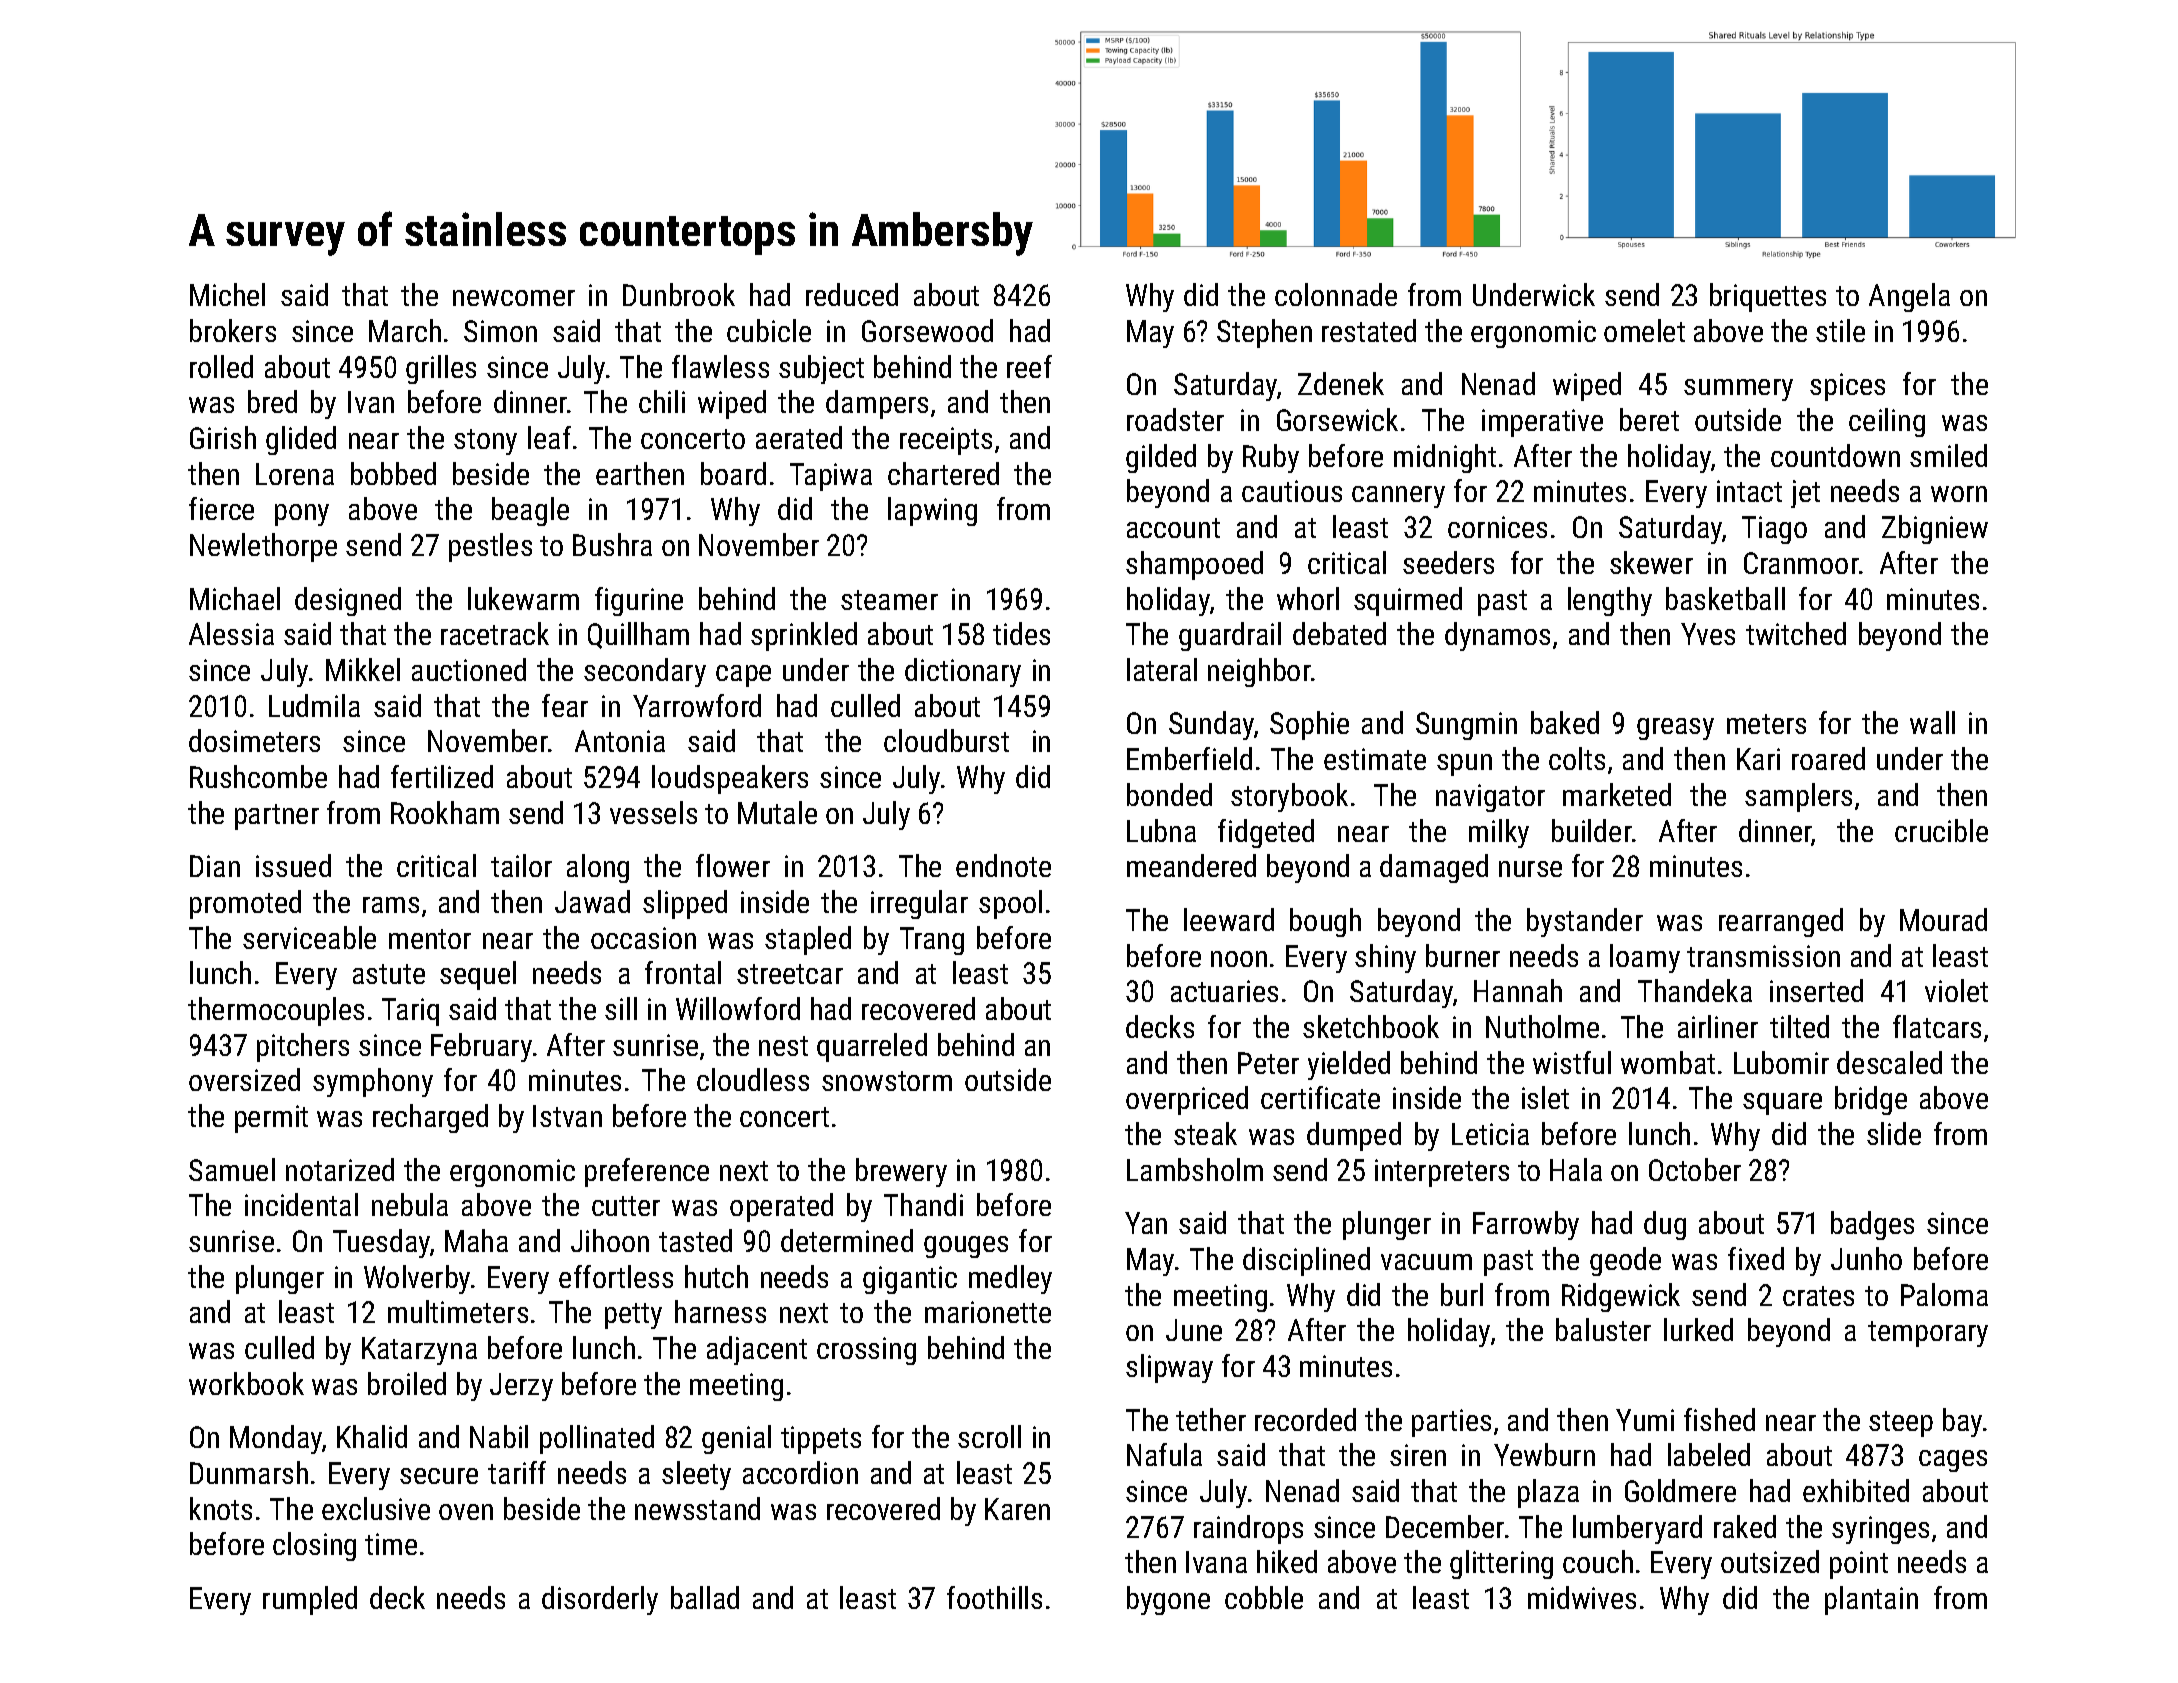 The height and width of the screenshot is (1683, 2178). What do you see at coordinates (223, 437) in the screenshot?
I see `Girish` at bounding box center [223, 437].
